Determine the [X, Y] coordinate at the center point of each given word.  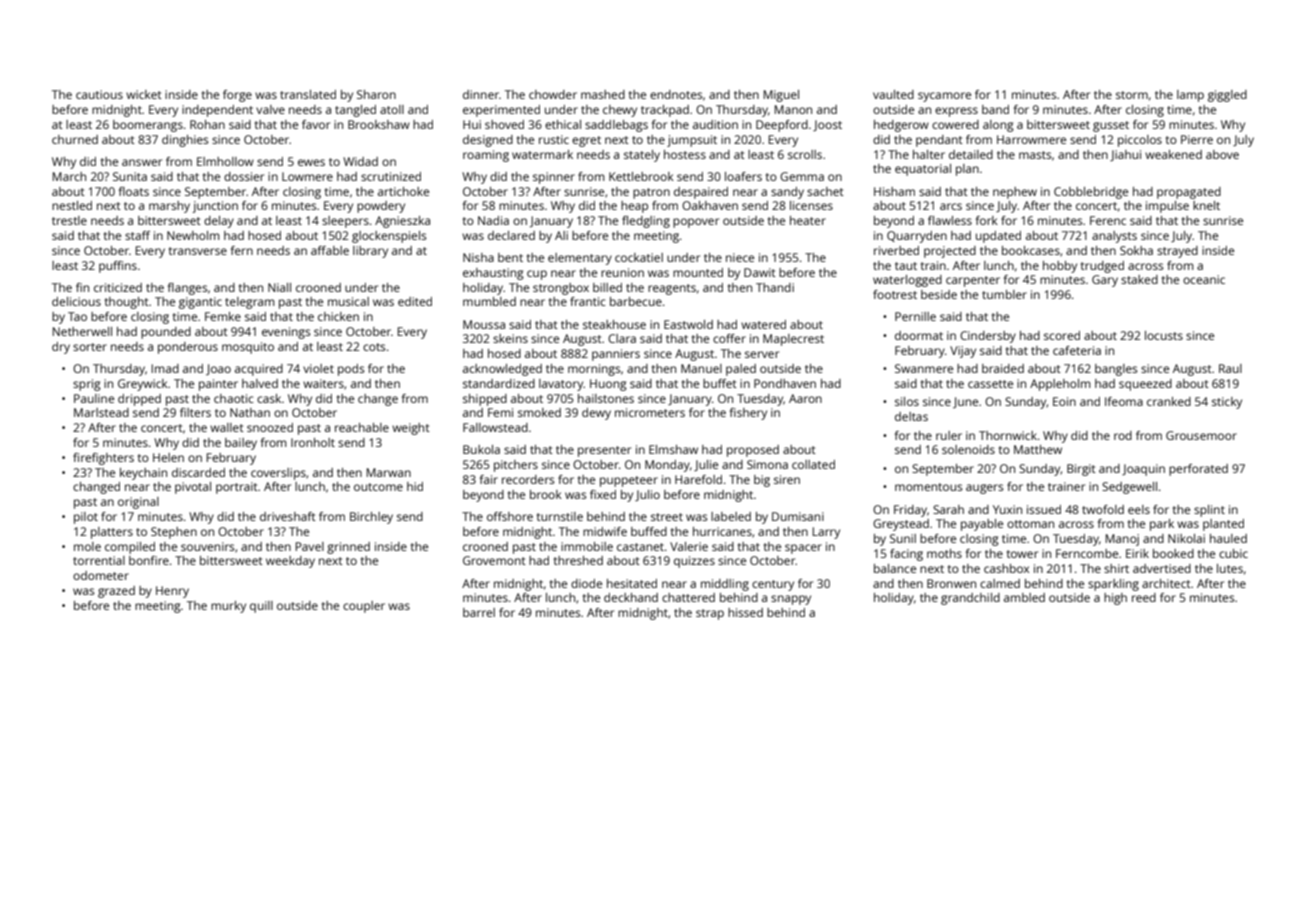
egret [586, 141]
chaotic [234, 398]
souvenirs [207, 546]
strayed [1177, 252]
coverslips [278, 474]
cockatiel [639, 257]
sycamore [944, 97]
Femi [500, 412]
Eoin [1064, 401]
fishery [748, 414]
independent [217, 111]
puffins [118, 267]
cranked [1169, 401]
